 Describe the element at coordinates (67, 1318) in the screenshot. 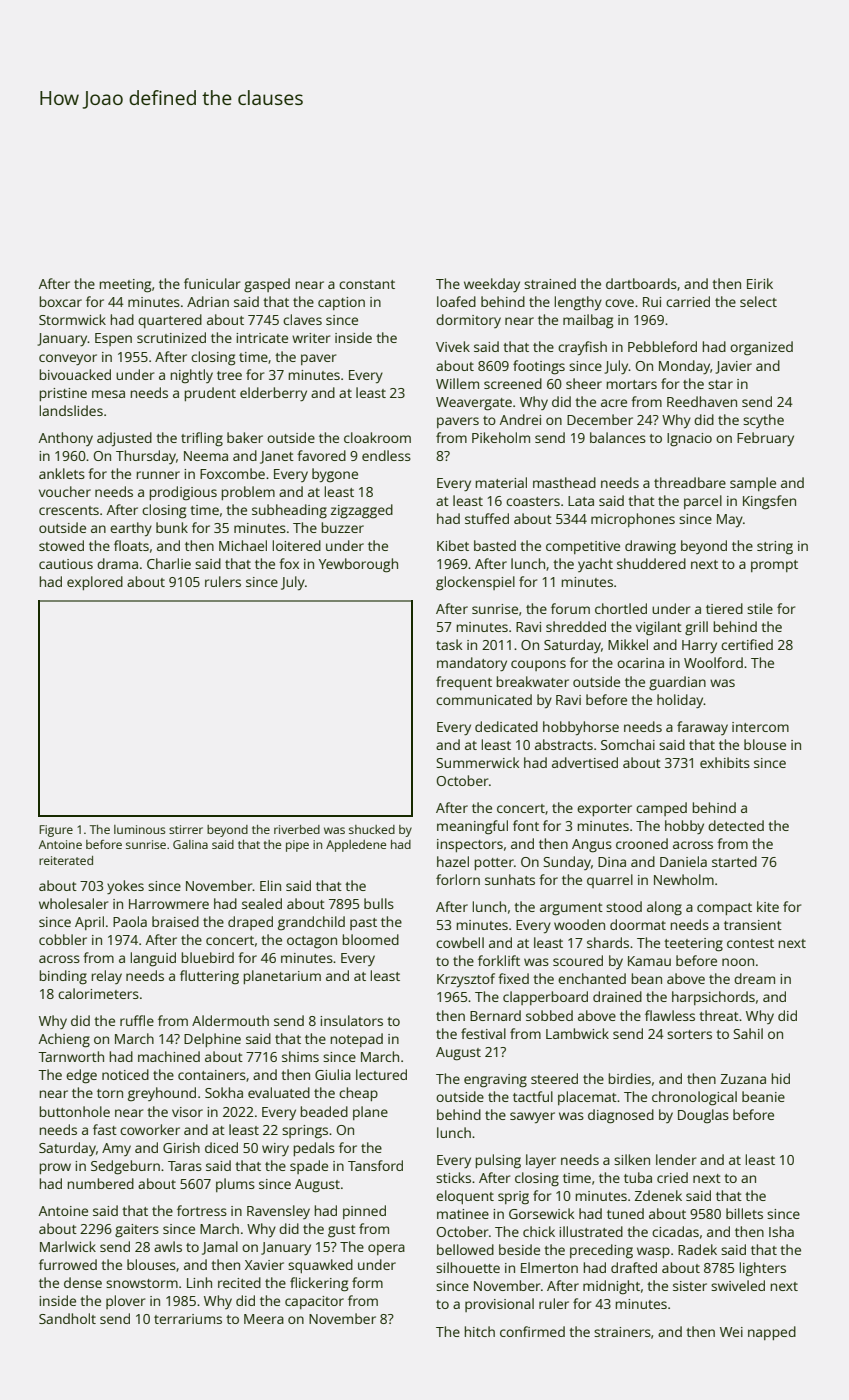

I see `Sandholt` at that location.
